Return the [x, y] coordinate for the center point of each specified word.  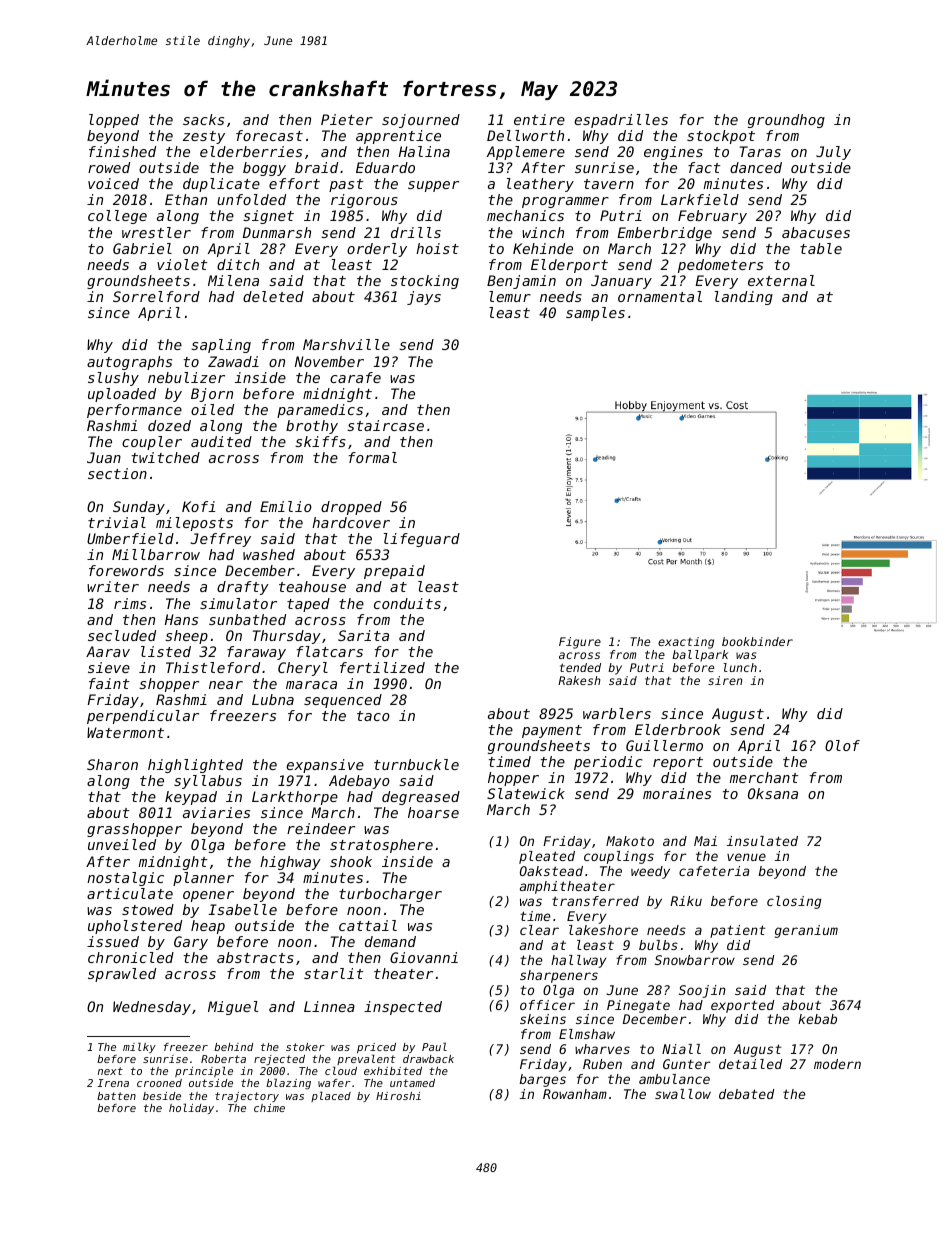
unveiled [122, 844]
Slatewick [526, 793]
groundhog [786, 121]
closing [794, 902]
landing [744, 298]
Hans [181, 619]
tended [580, 667]
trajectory [247, 1097]
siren [725, 680]
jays [424, 298]
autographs [129, 363]
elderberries [251, 151]
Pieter [347, 119]
